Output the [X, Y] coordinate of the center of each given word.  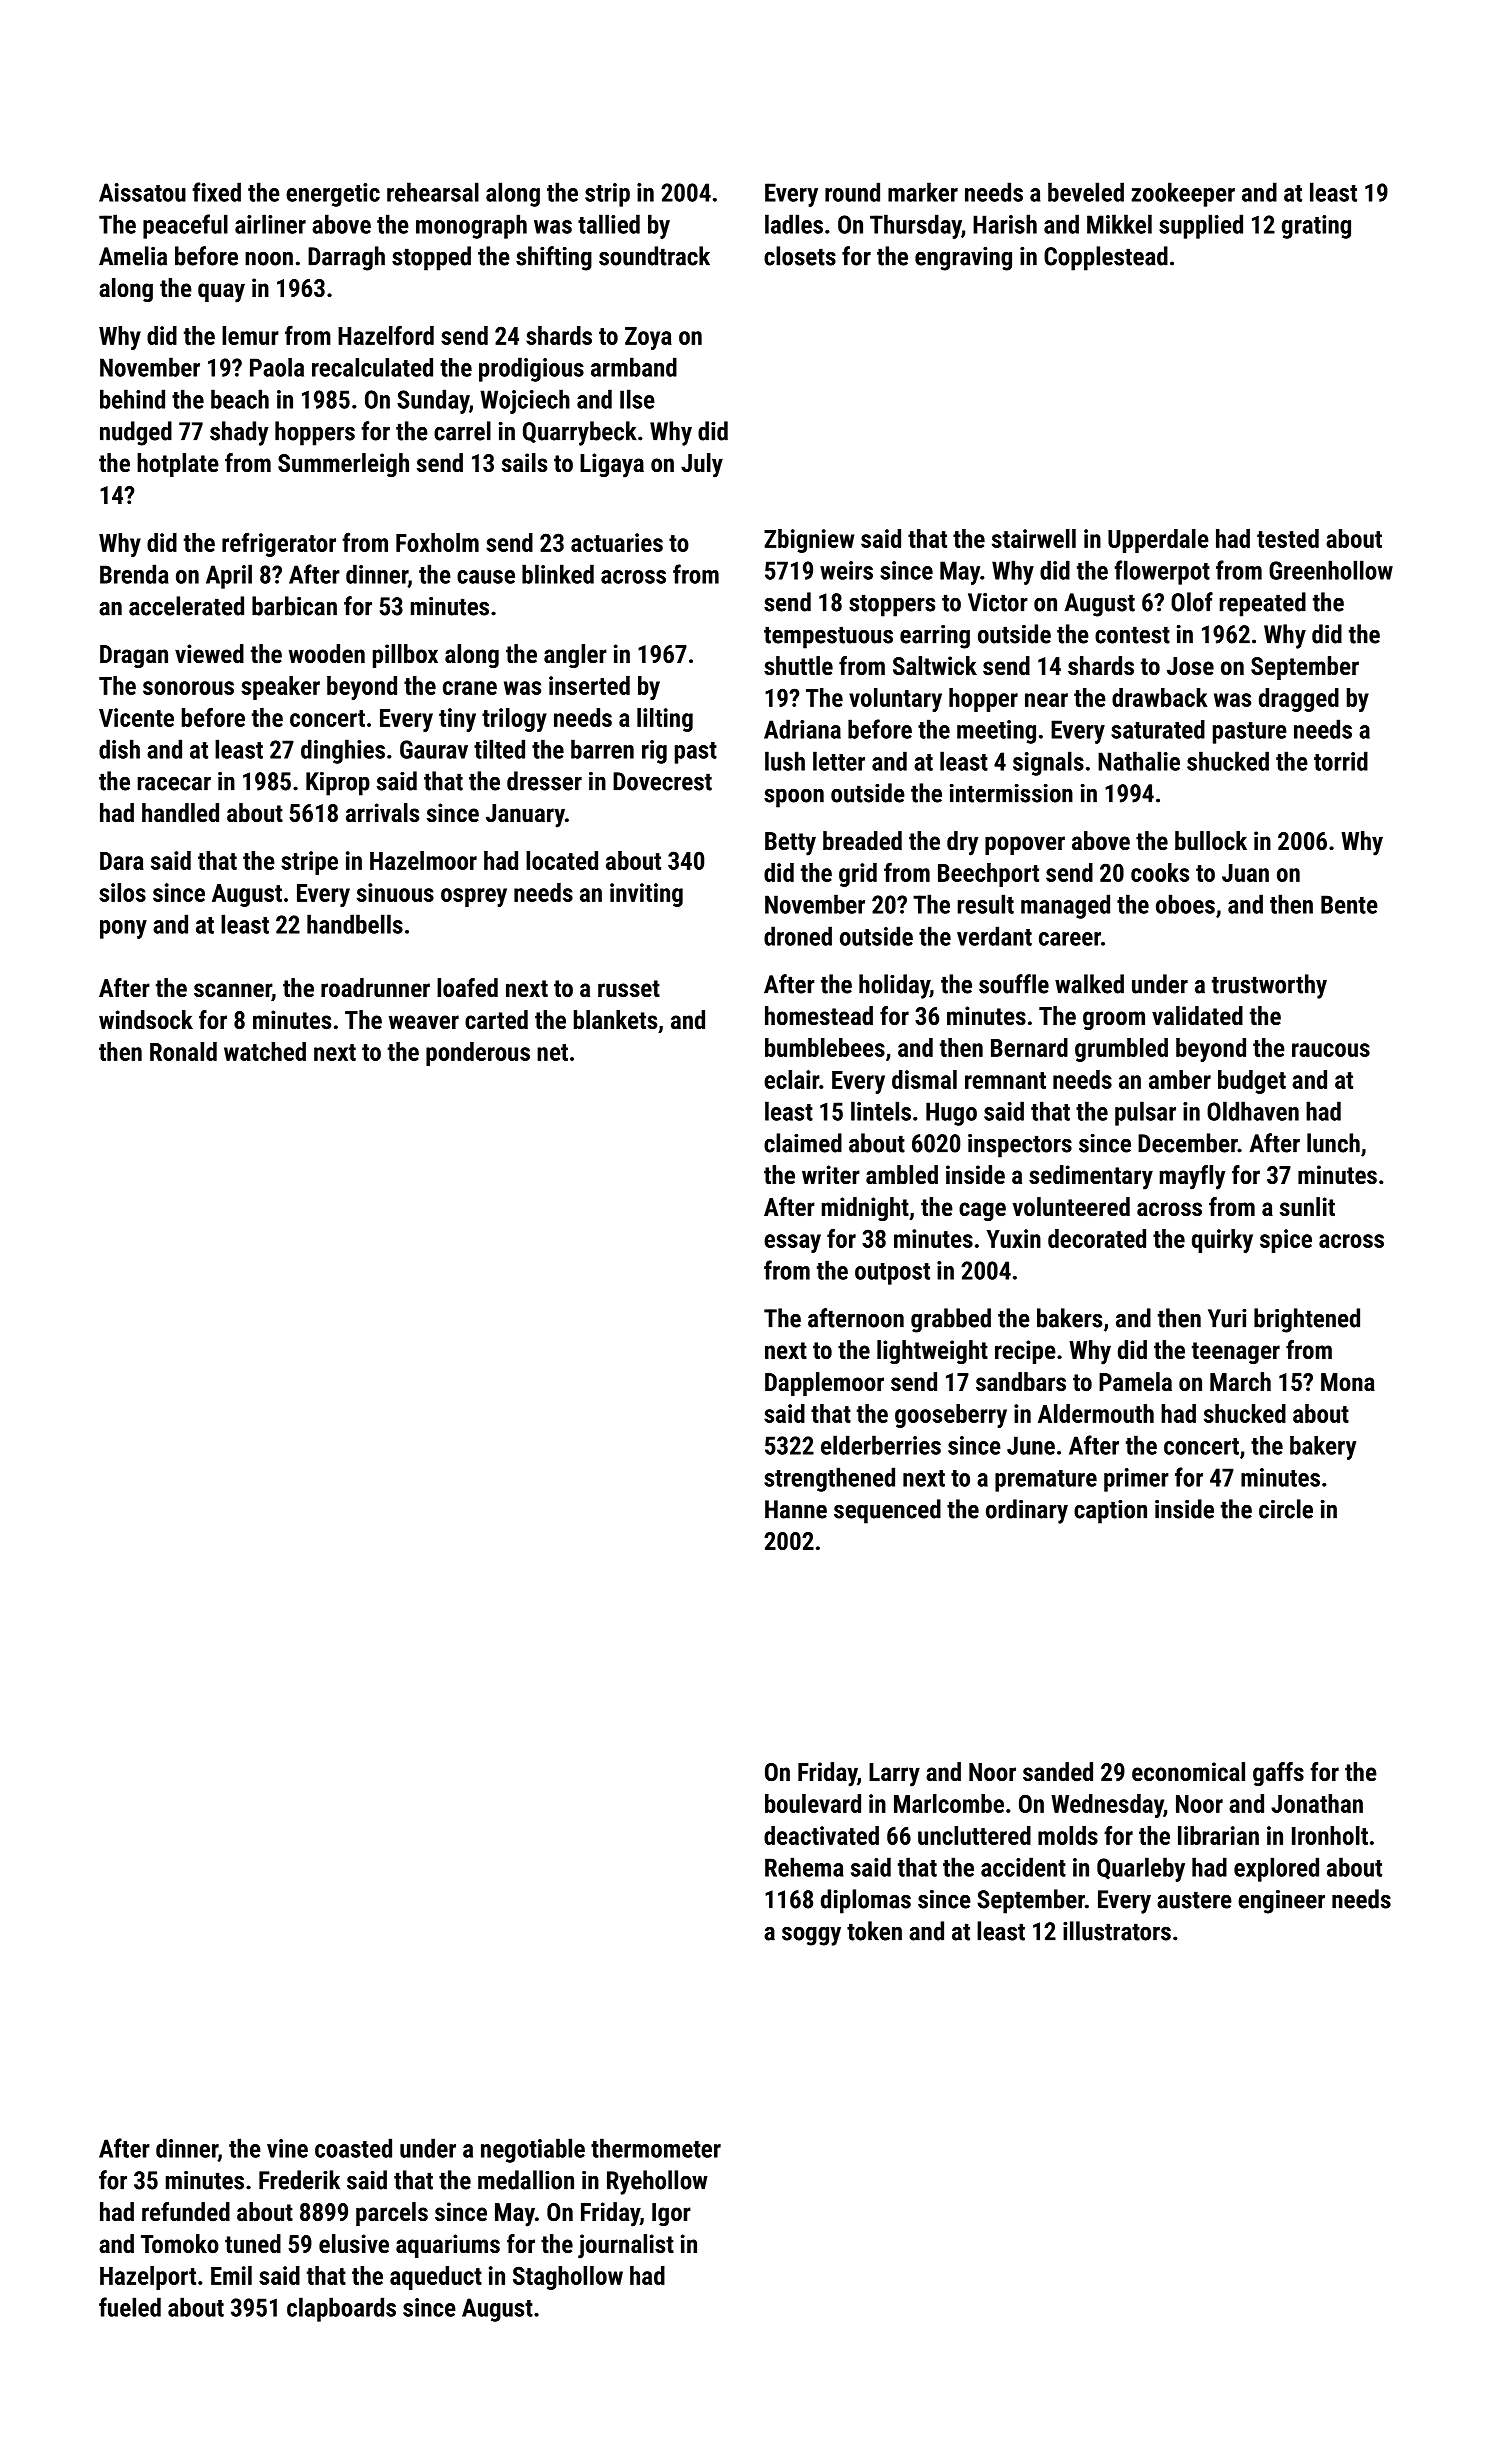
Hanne [796, 1509]
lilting [665, 720]
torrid [1341, 761]
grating [1316, 227]
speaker [280, 688]
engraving [963, 259]
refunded [186, 2211]
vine [287, 2148]
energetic [333, 195]
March [1240, 1381]
